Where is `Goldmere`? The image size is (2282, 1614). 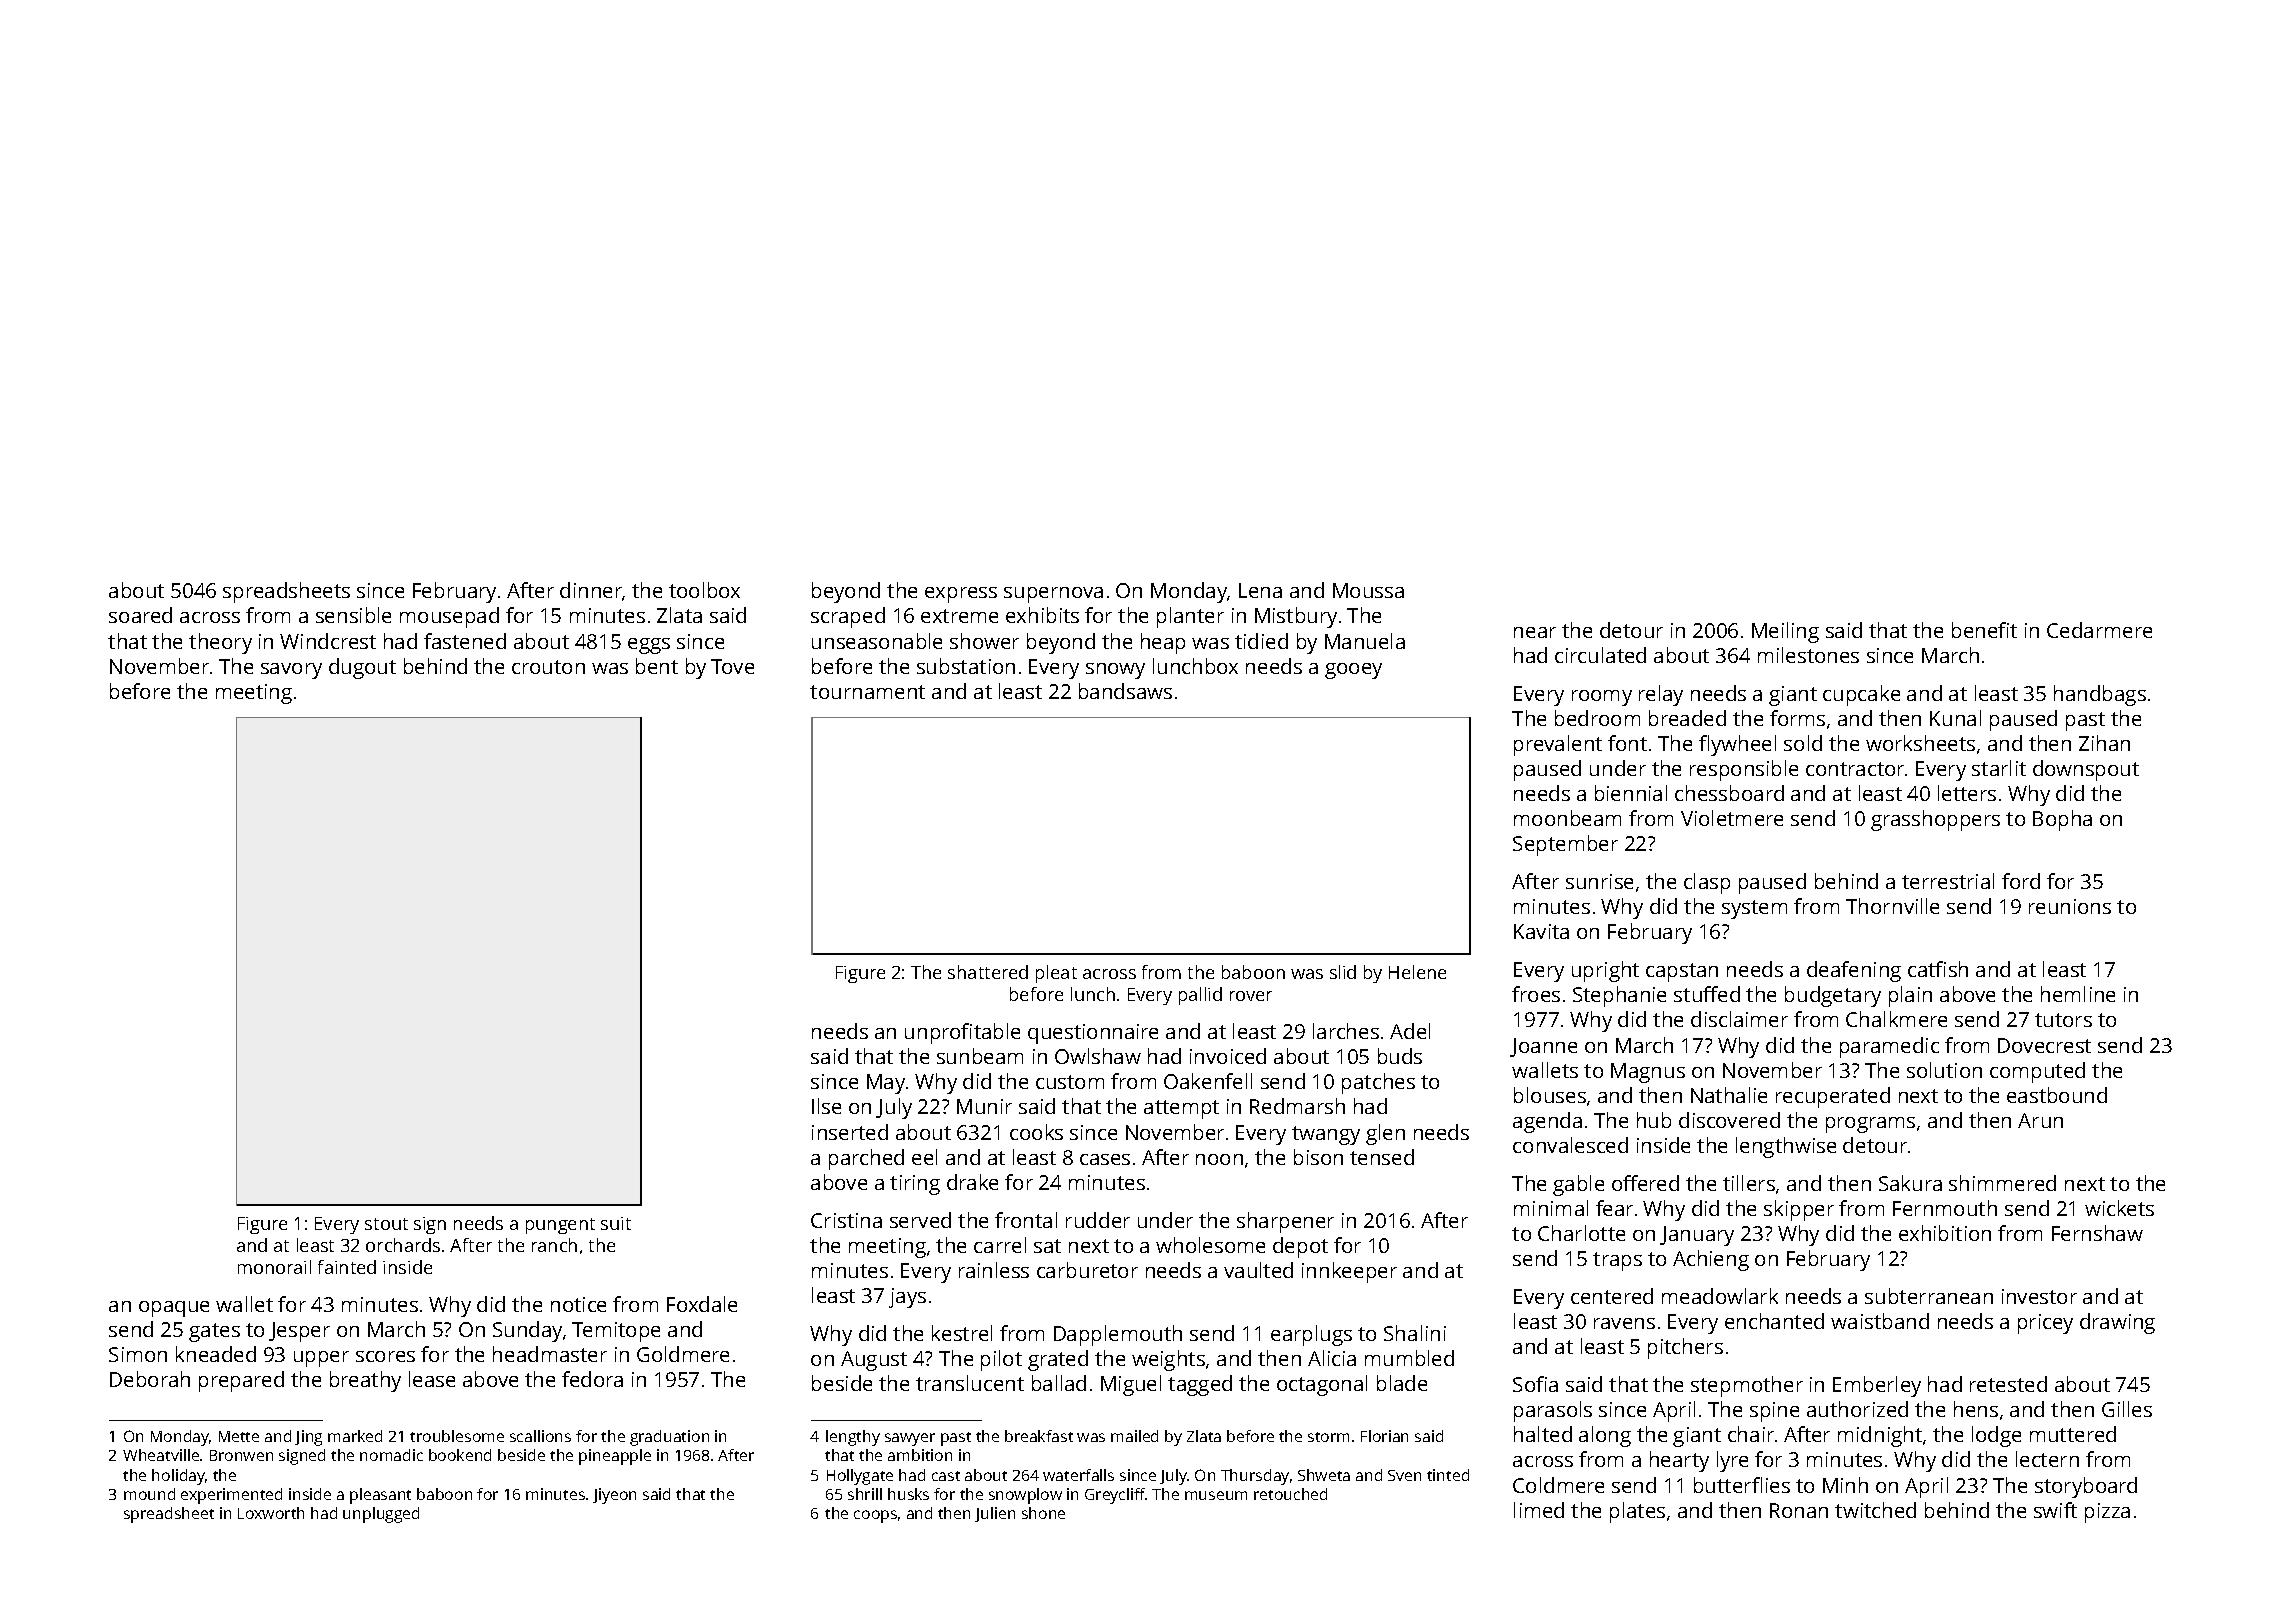
Goldmere is located at coordinates (683, 1354).
